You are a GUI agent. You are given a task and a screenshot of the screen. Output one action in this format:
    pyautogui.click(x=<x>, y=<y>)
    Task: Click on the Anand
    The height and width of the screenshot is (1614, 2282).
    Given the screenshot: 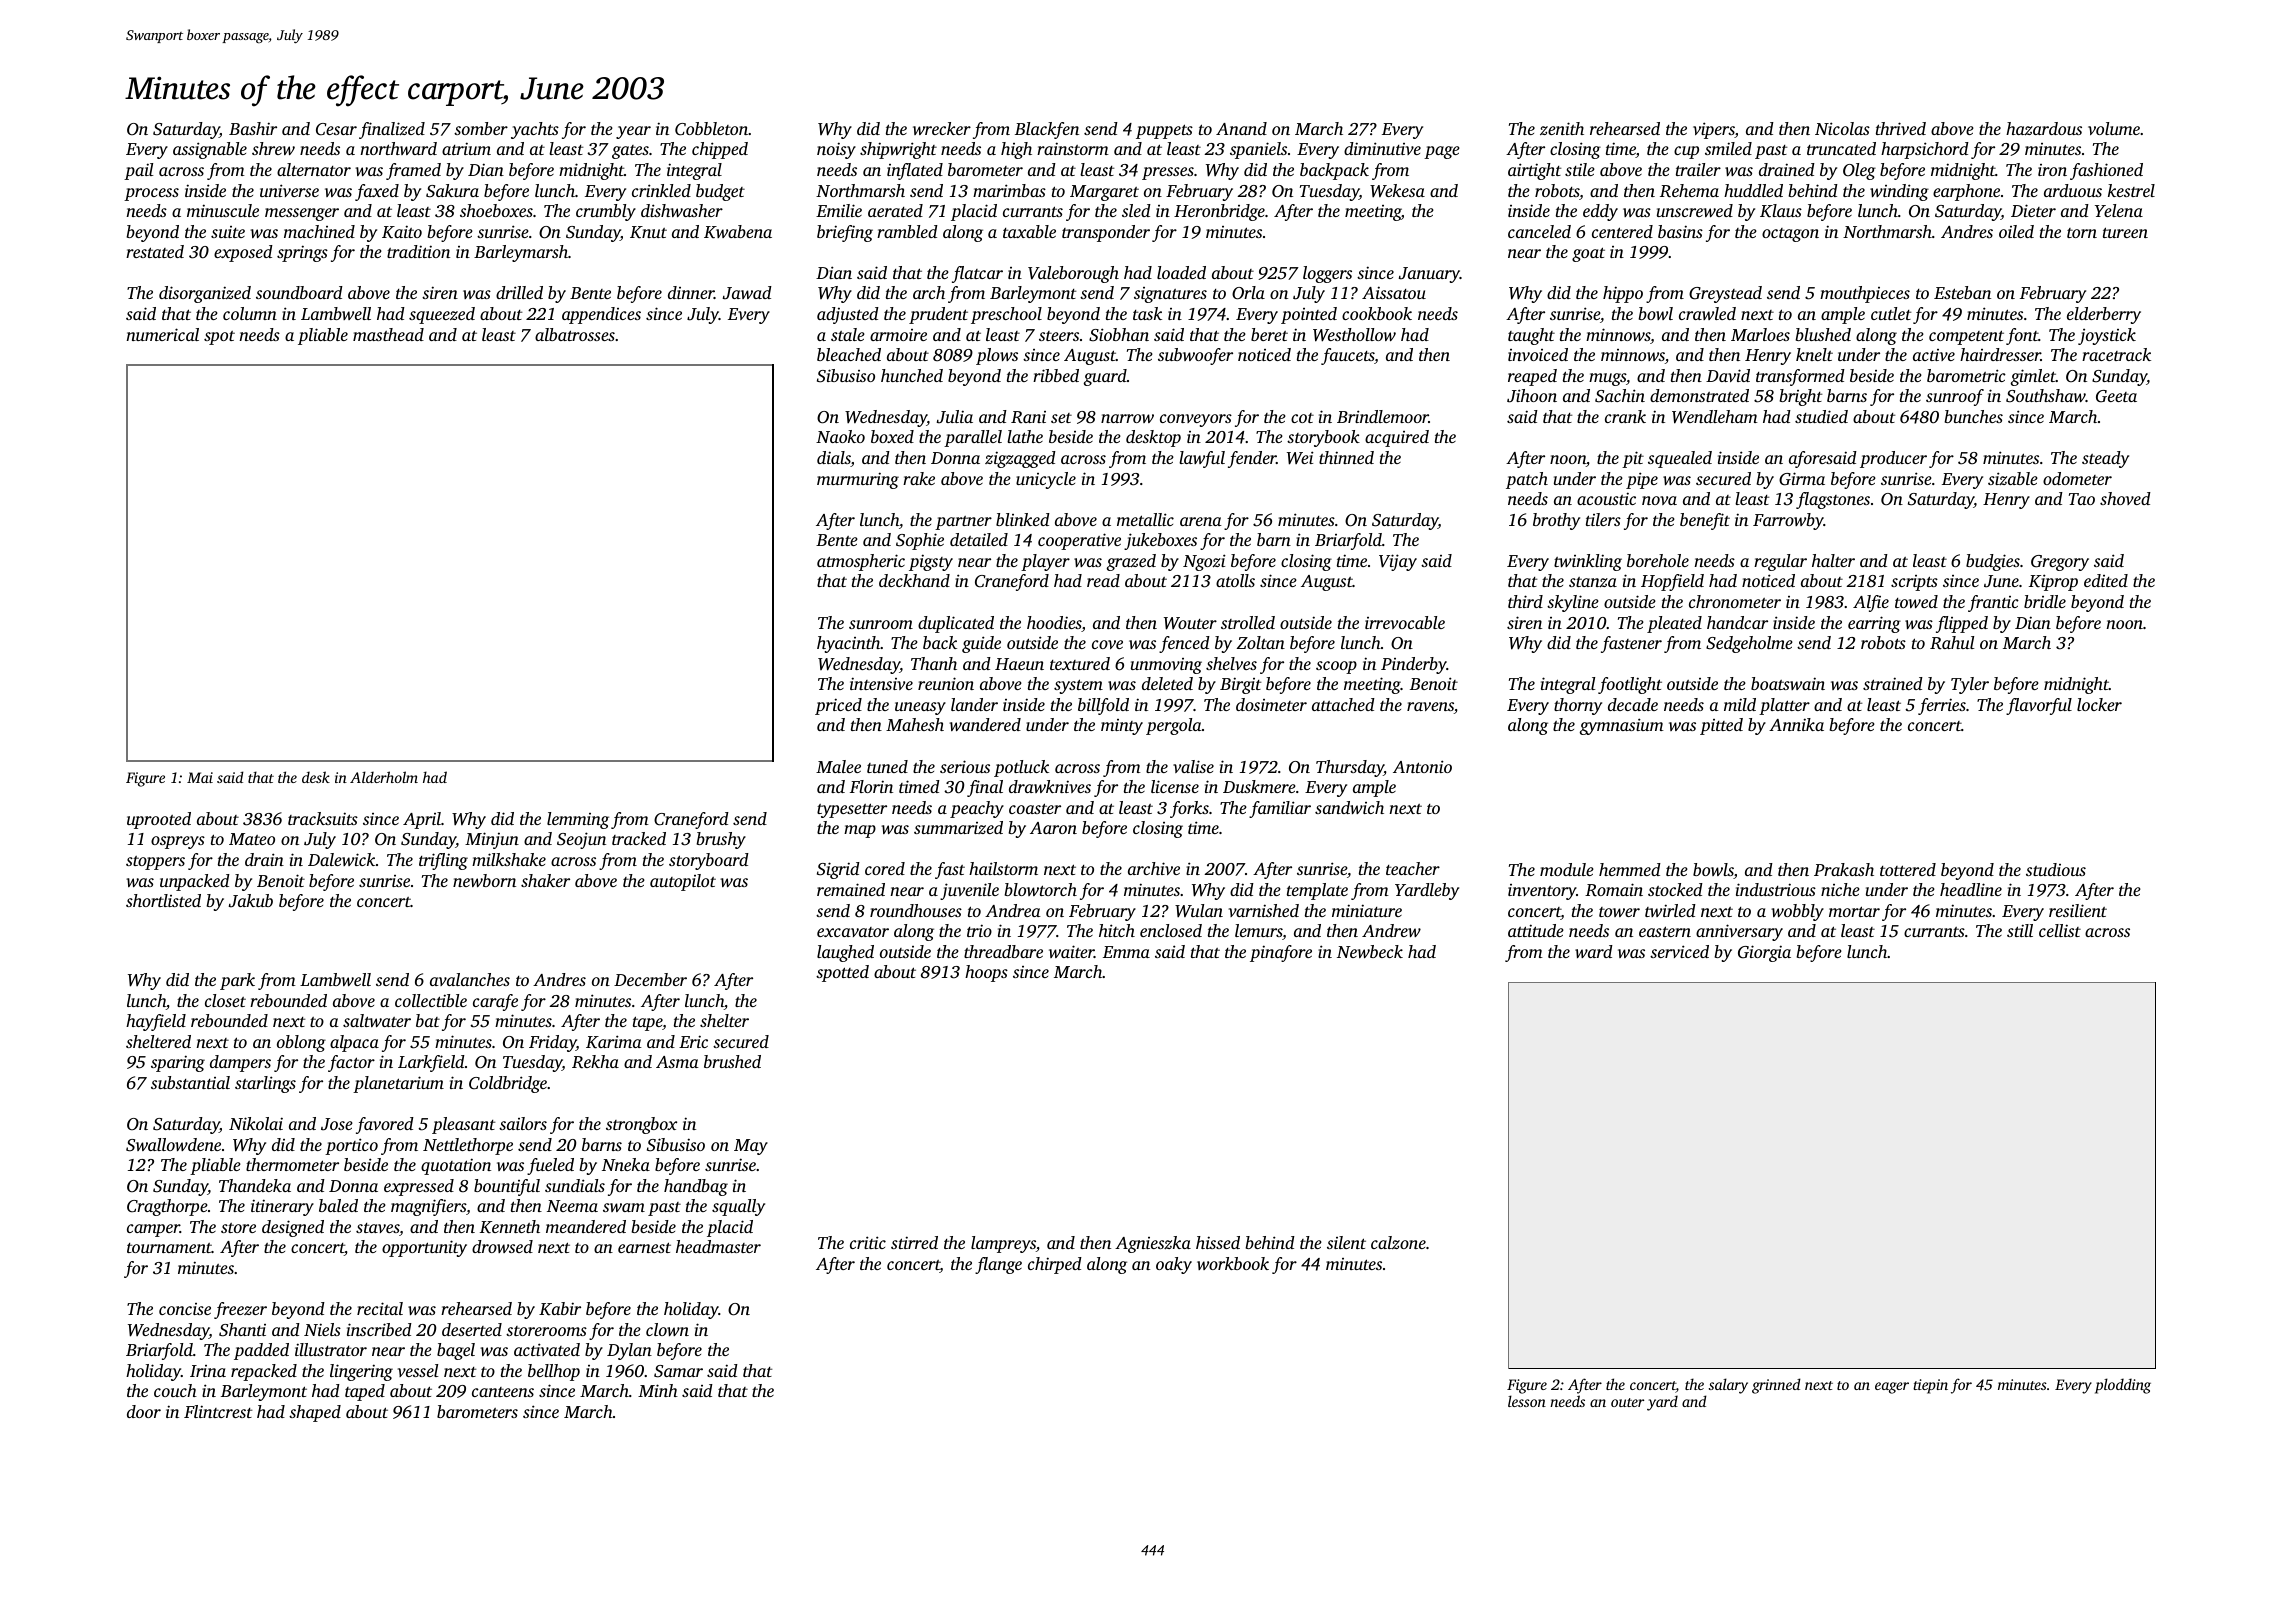 What is the action you would take?
    pyautogui.click(x=1241, y=128)
